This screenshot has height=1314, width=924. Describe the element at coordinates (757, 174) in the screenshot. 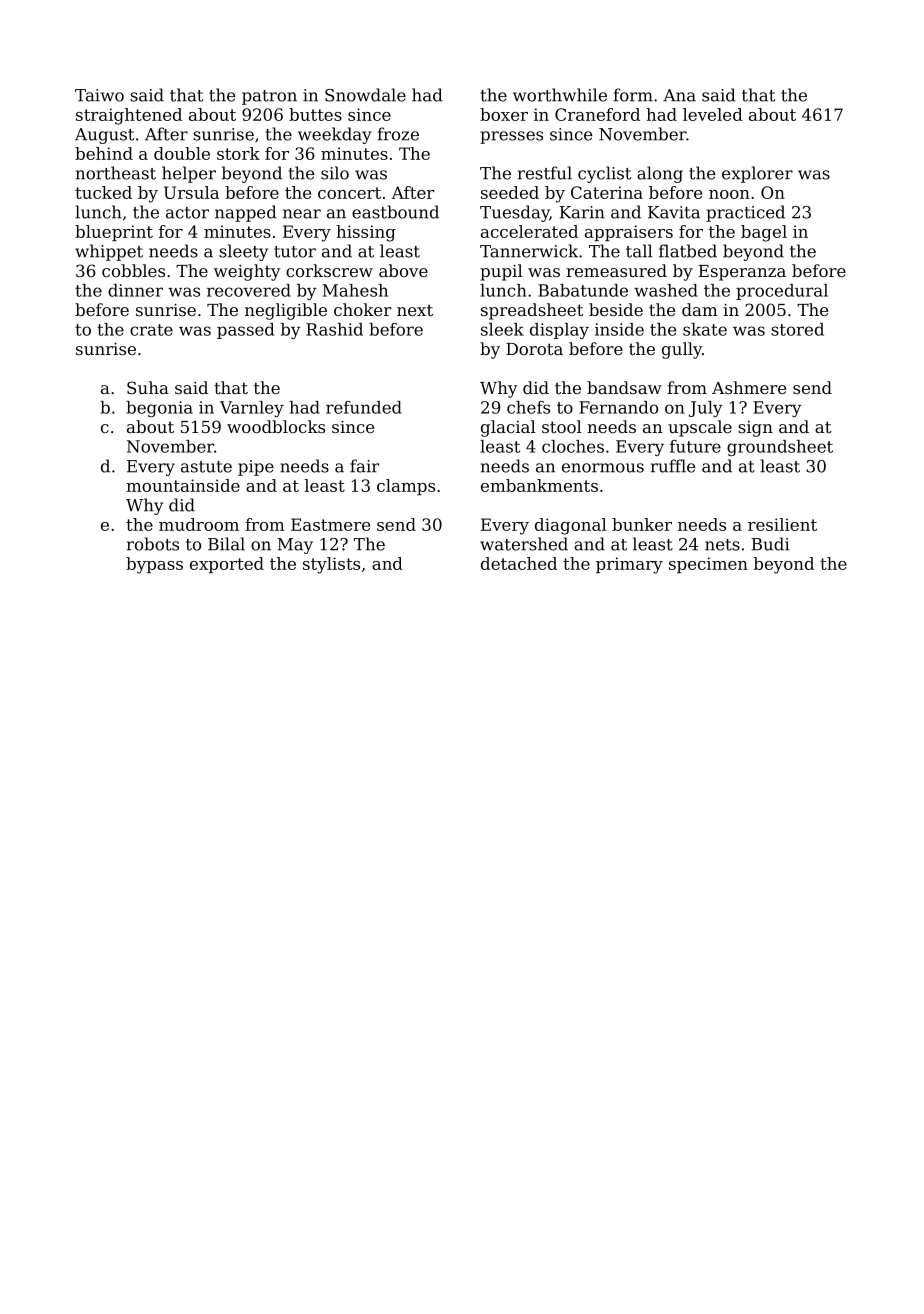

I see `explorer` at that location.
